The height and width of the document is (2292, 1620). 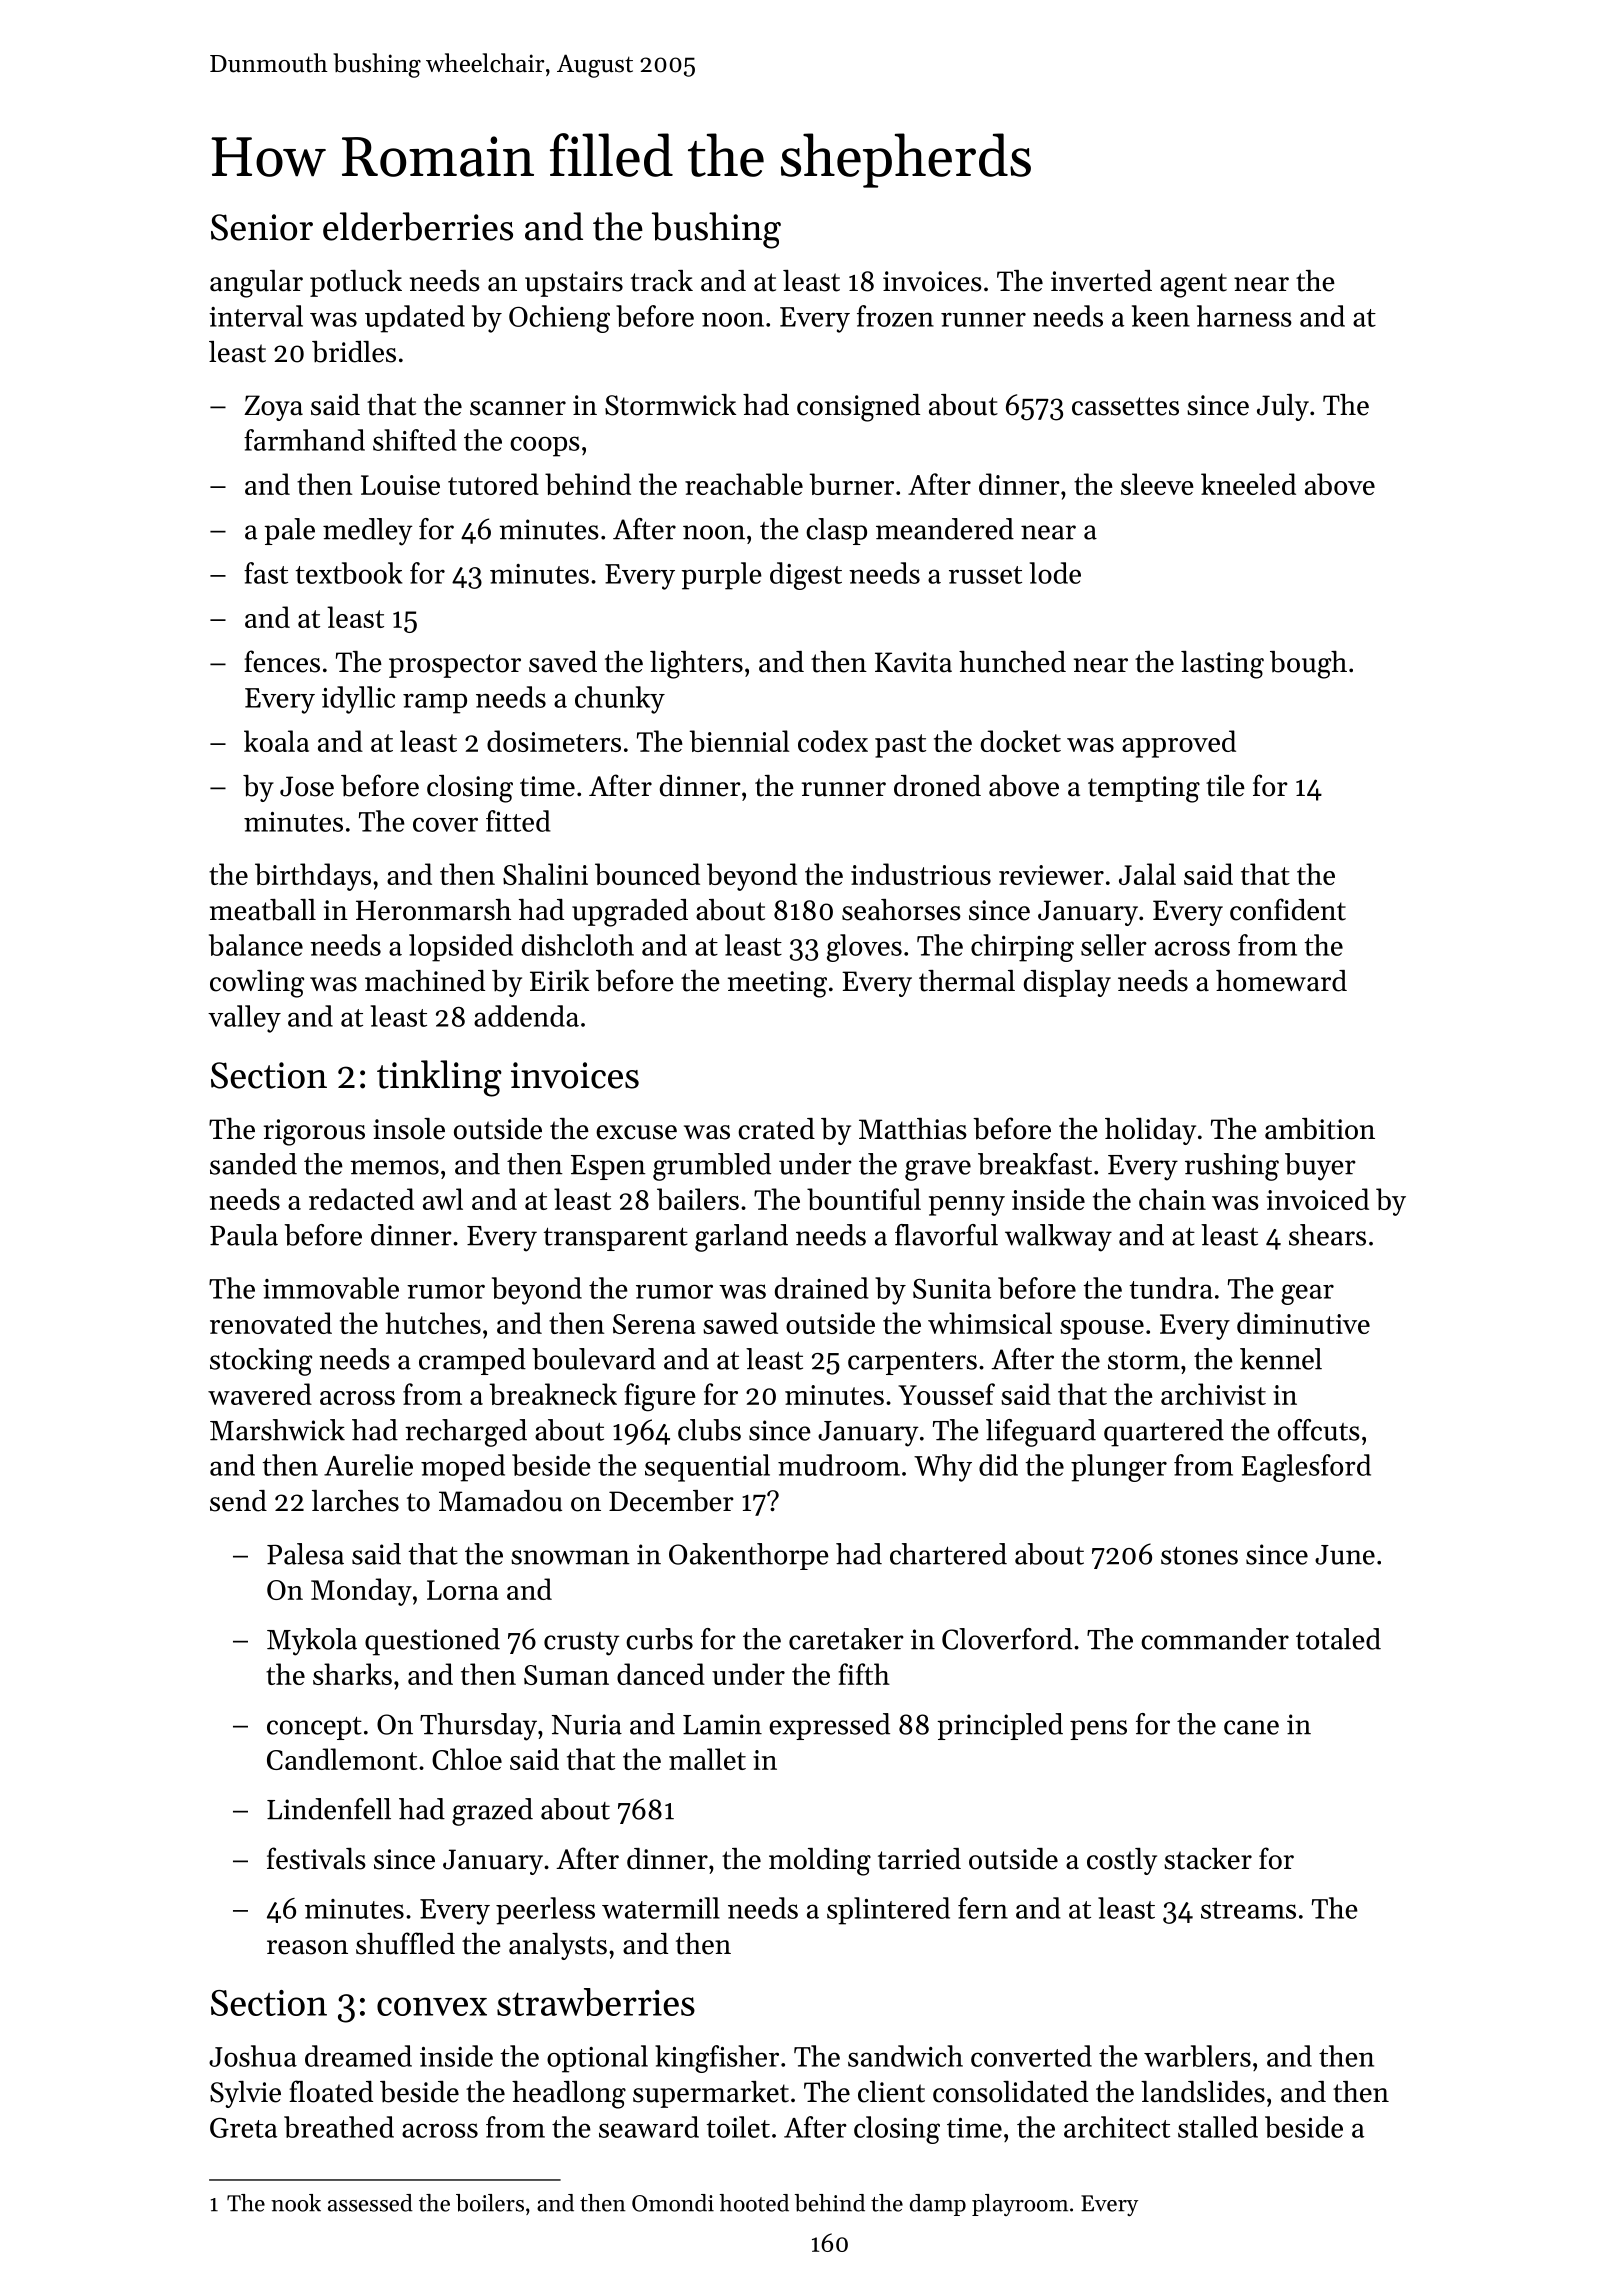 I want to click on chartered, so click(x=948, y=1554).
